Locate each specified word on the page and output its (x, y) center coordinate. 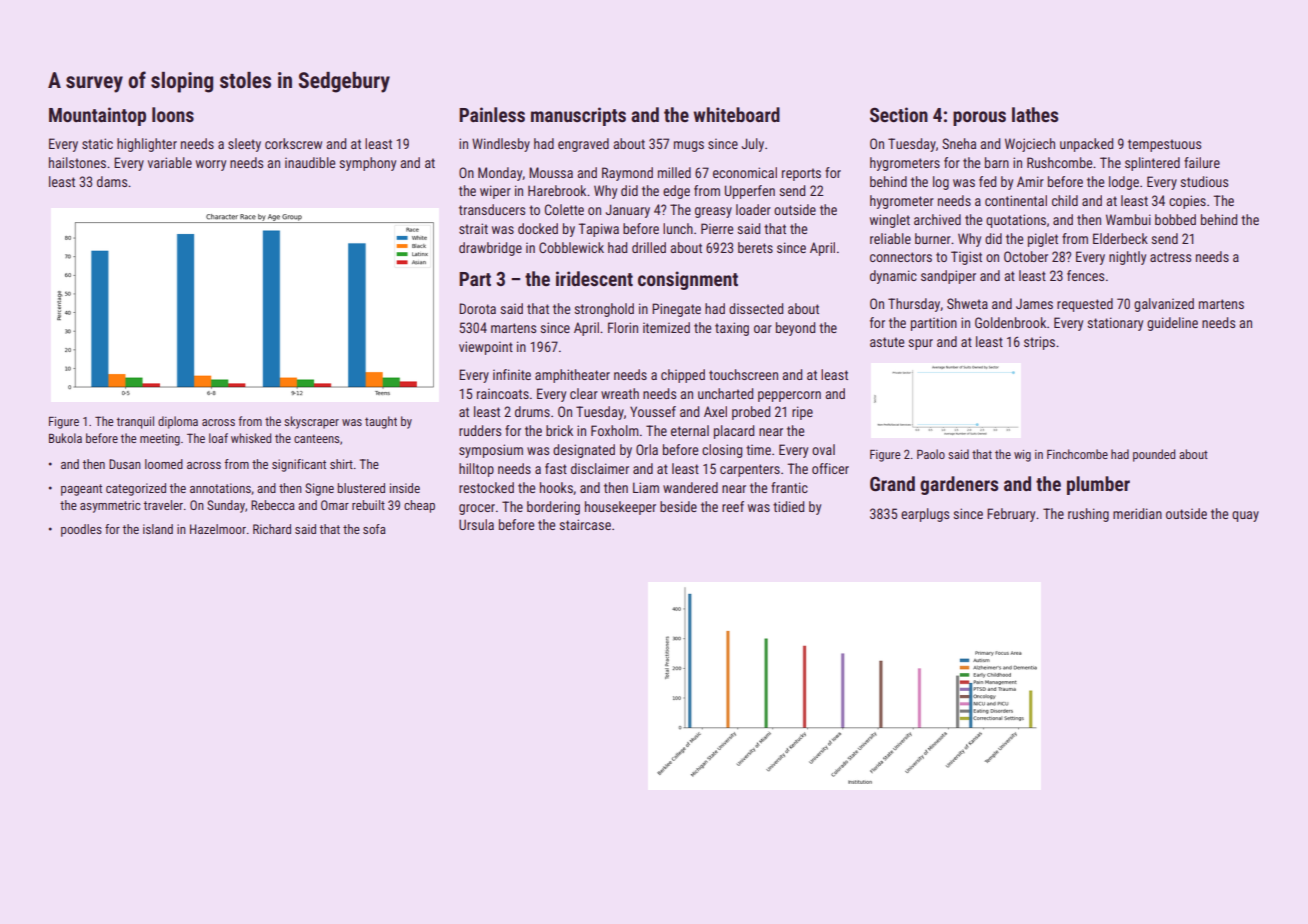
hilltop (476, 470)
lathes (1035, 114)
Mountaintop (97, 116)
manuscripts (578, 116)
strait (473, 228)
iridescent (594, 278)
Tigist (966, 258)
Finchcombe (1077, 454)
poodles (81, 530)
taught (381, 422)
